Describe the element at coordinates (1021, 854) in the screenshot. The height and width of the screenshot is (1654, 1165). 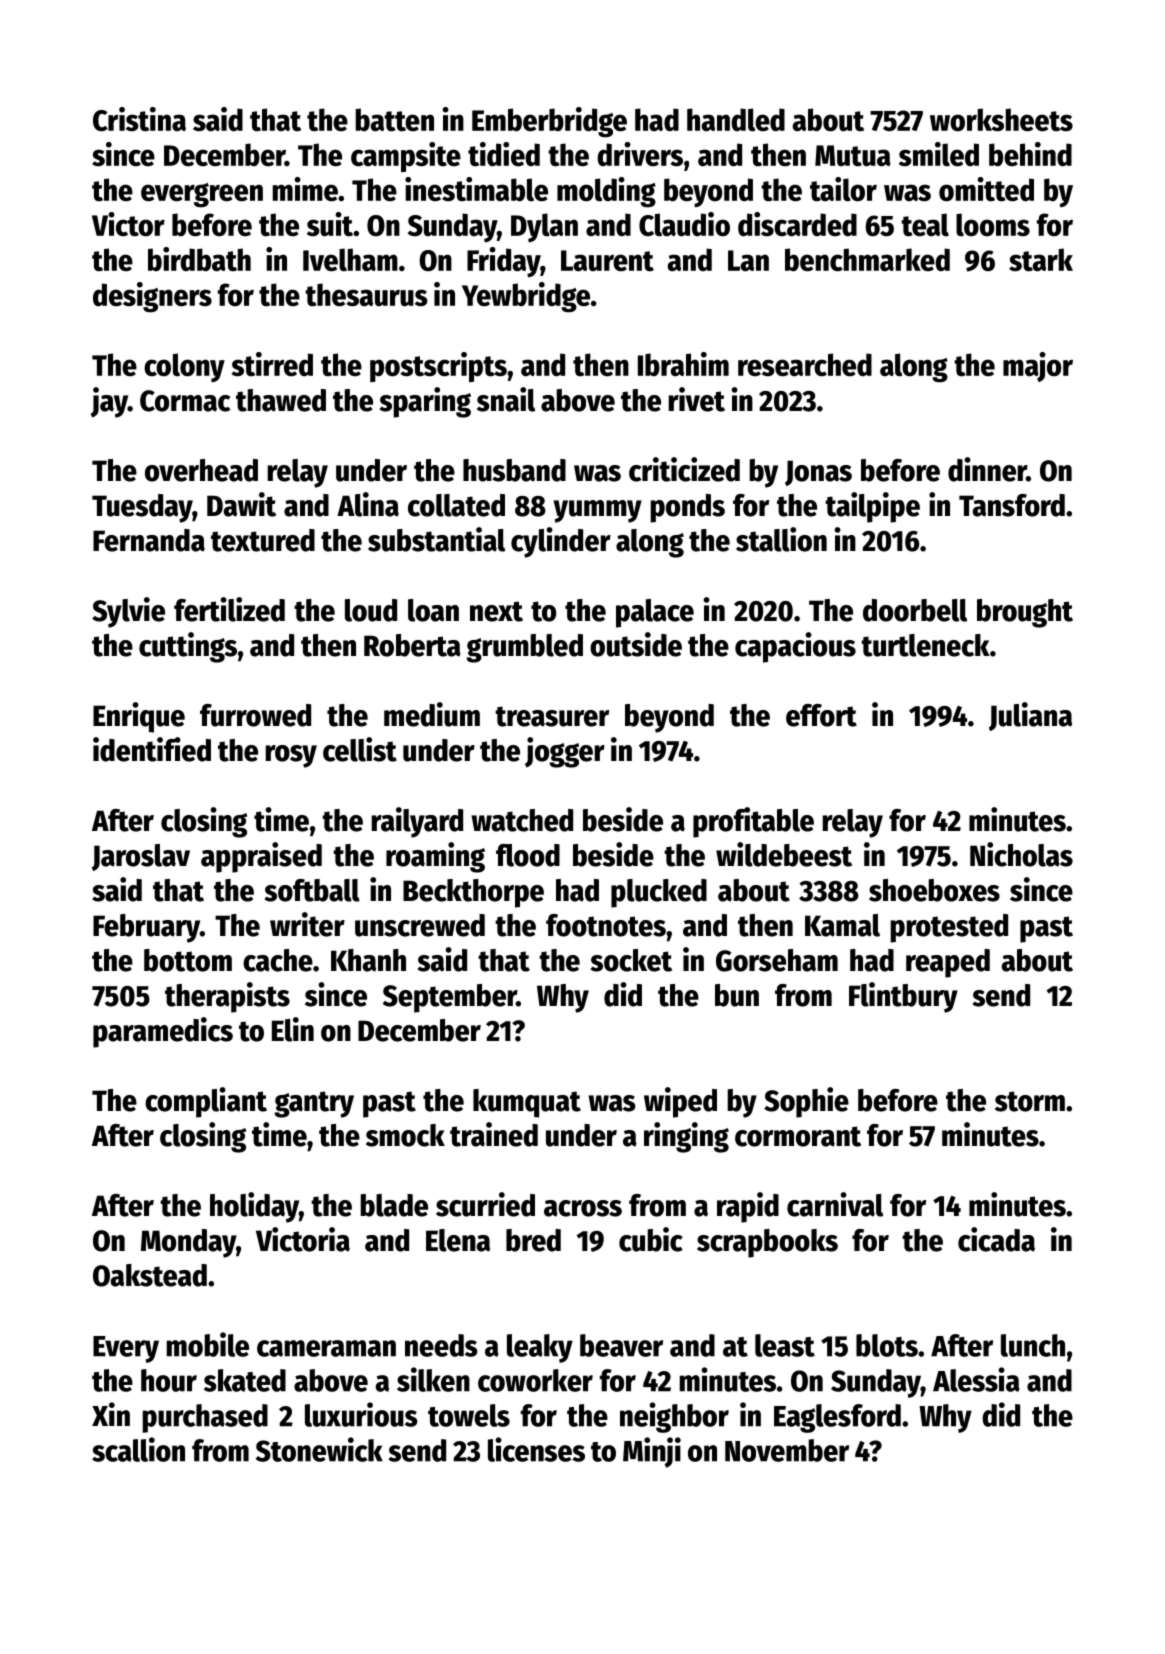
I see `Nicholas` at that location.
